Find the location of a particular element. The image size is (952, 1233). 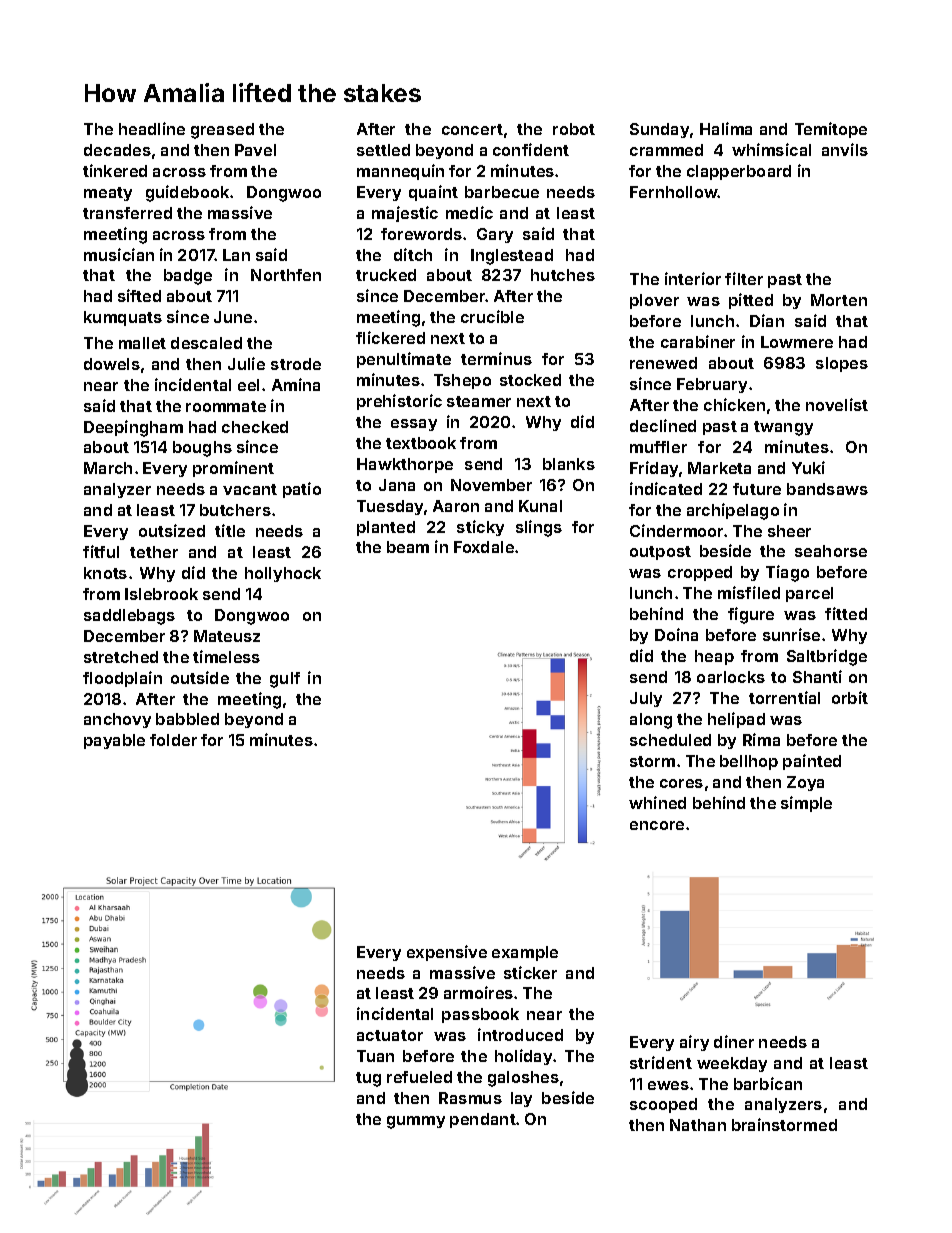

Halima is located at coordinates (726, 128).
